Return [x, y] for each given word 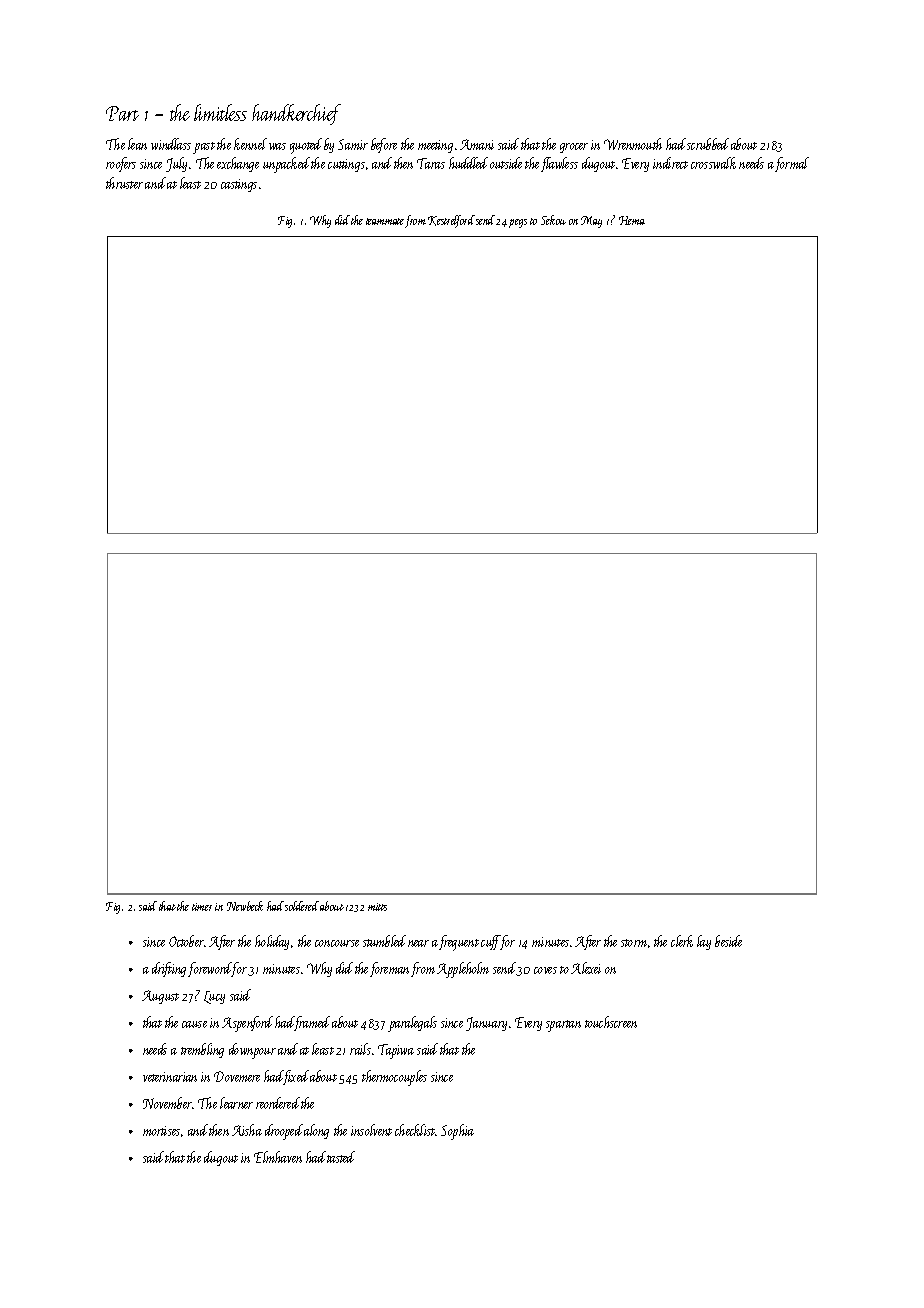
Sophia [457, 1132]
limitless [220, 112]
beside [728, 941]
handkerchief [296, 114]
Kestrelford [451, 221]
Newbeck [245, 906]
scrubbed [708, 144]
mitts [377, 907]
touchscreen [611, 1022]
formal [792, 164]
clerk [682, 941]
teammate [385, 221]
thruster [124, 183]
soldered [302, 906]
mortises [161, 1131]
